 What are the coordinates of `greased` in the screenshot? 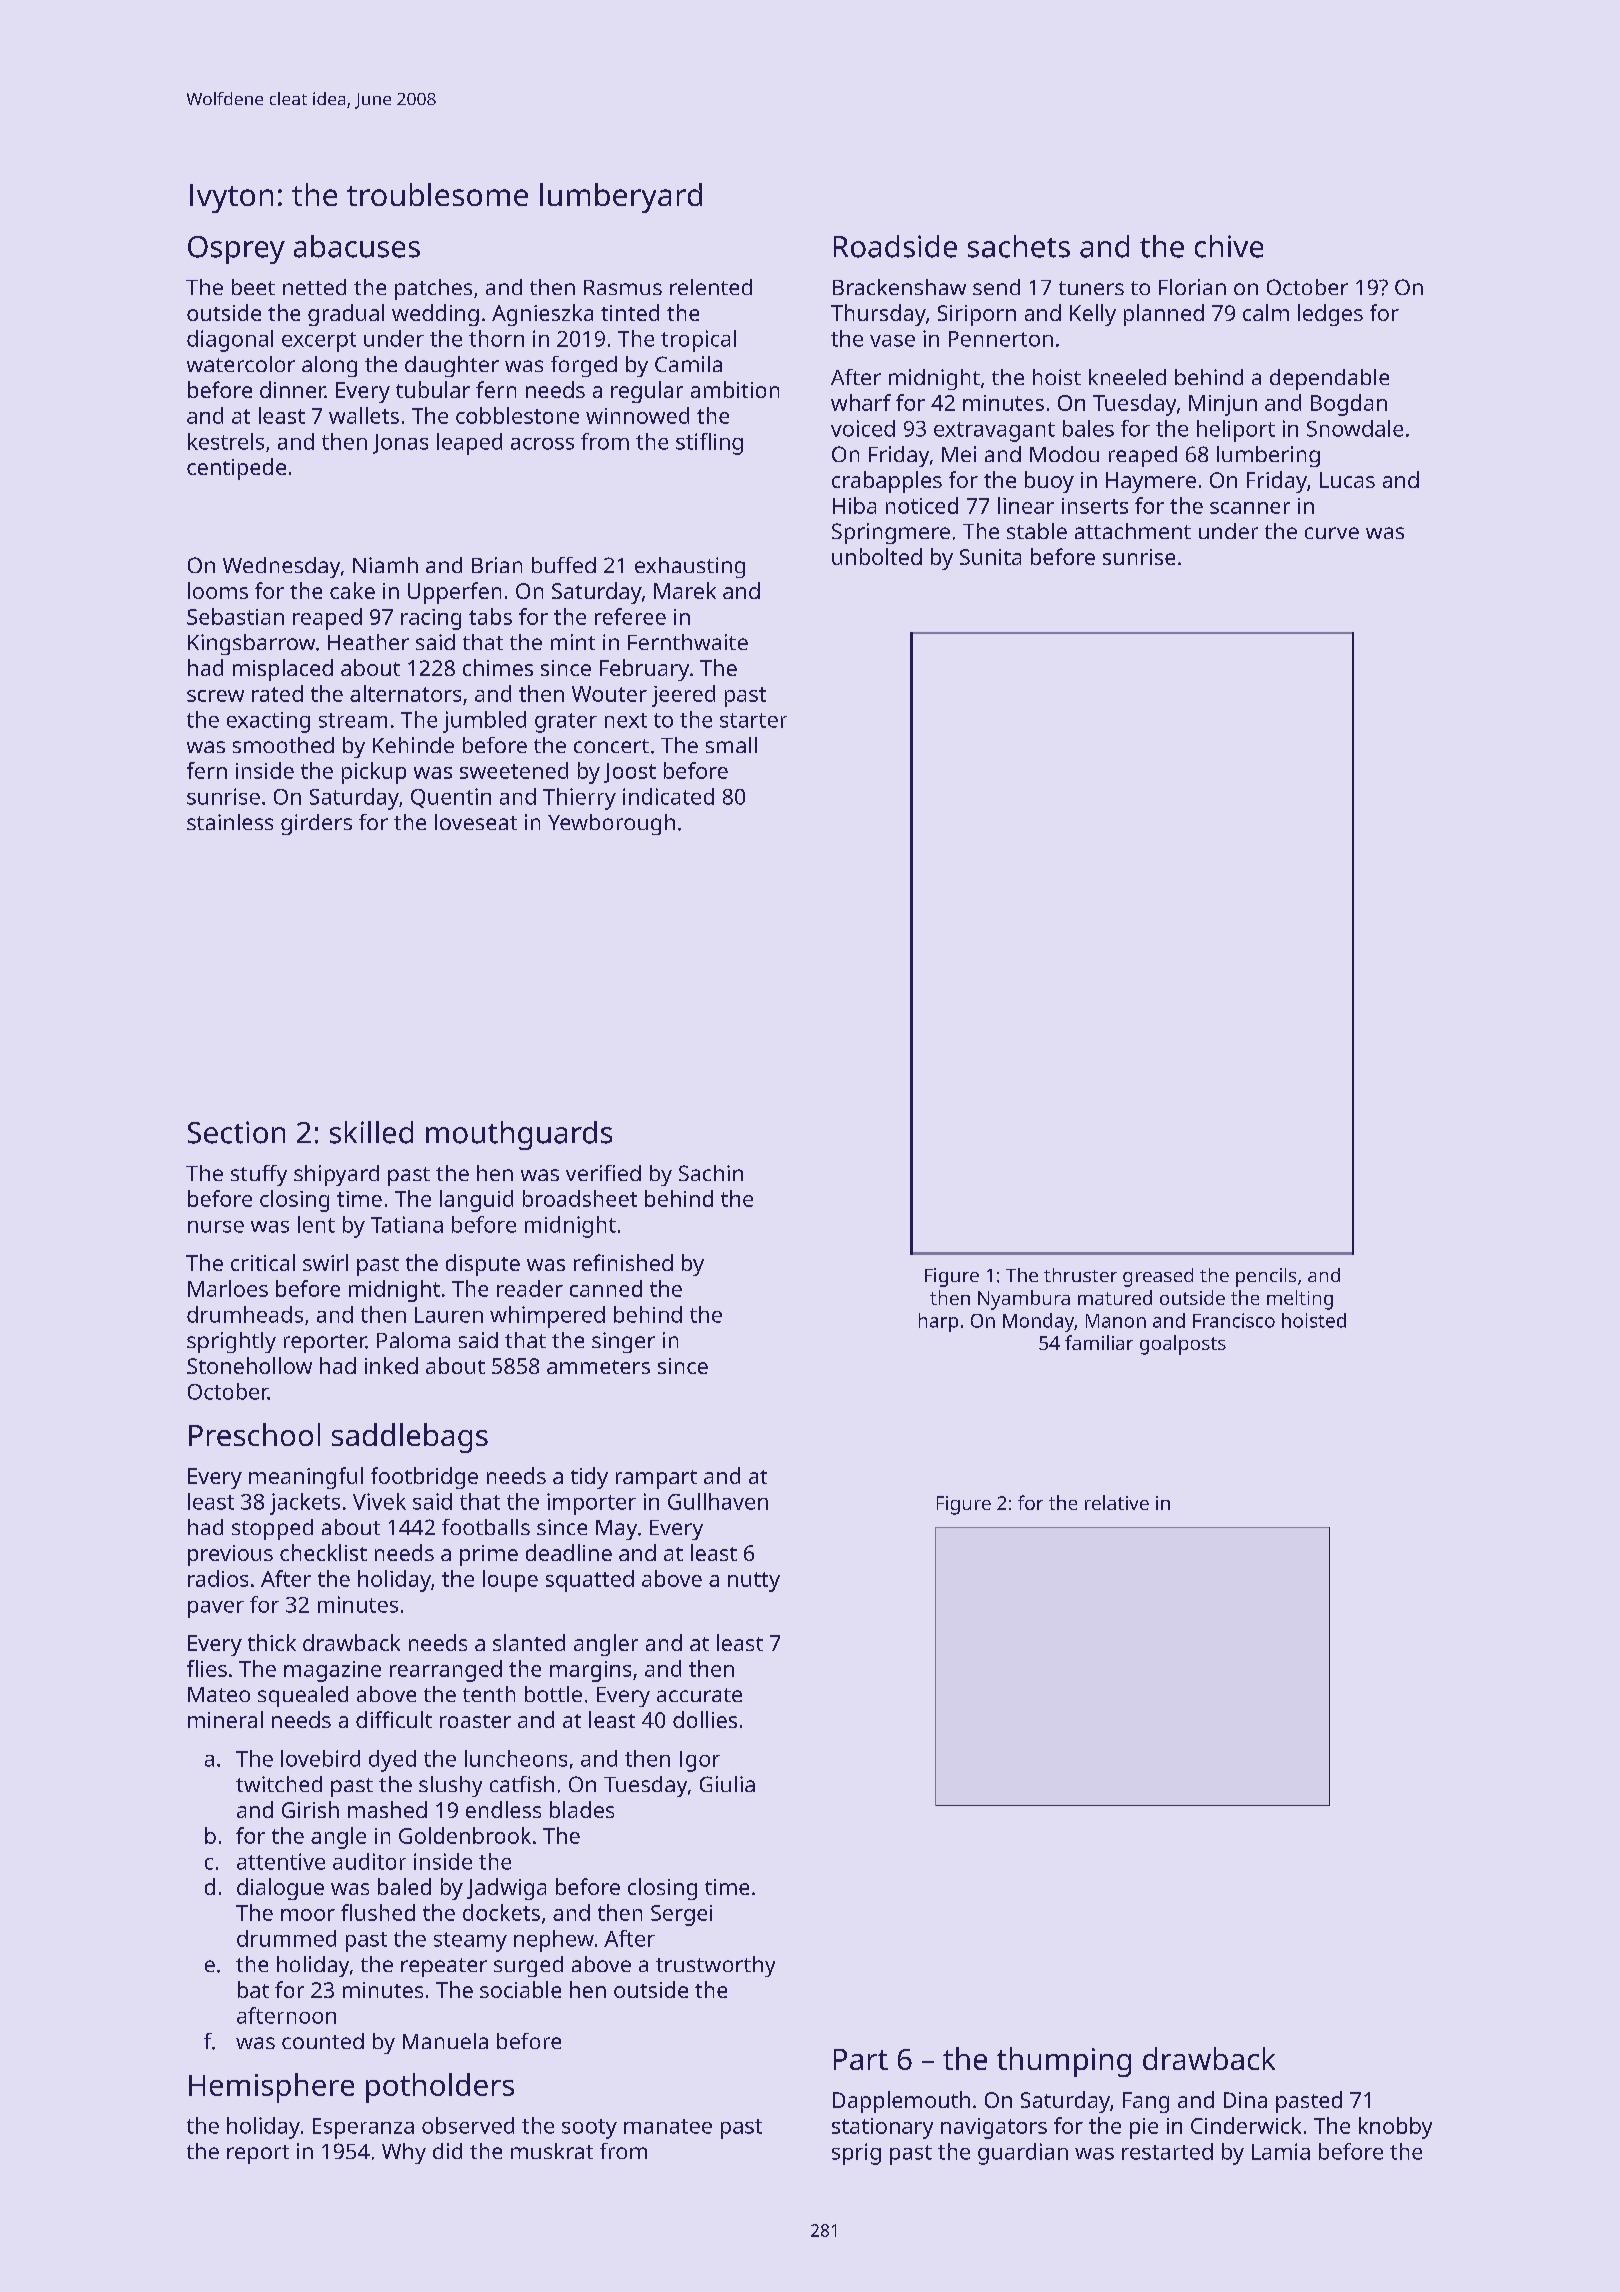 It's located at (1158, 1277).
